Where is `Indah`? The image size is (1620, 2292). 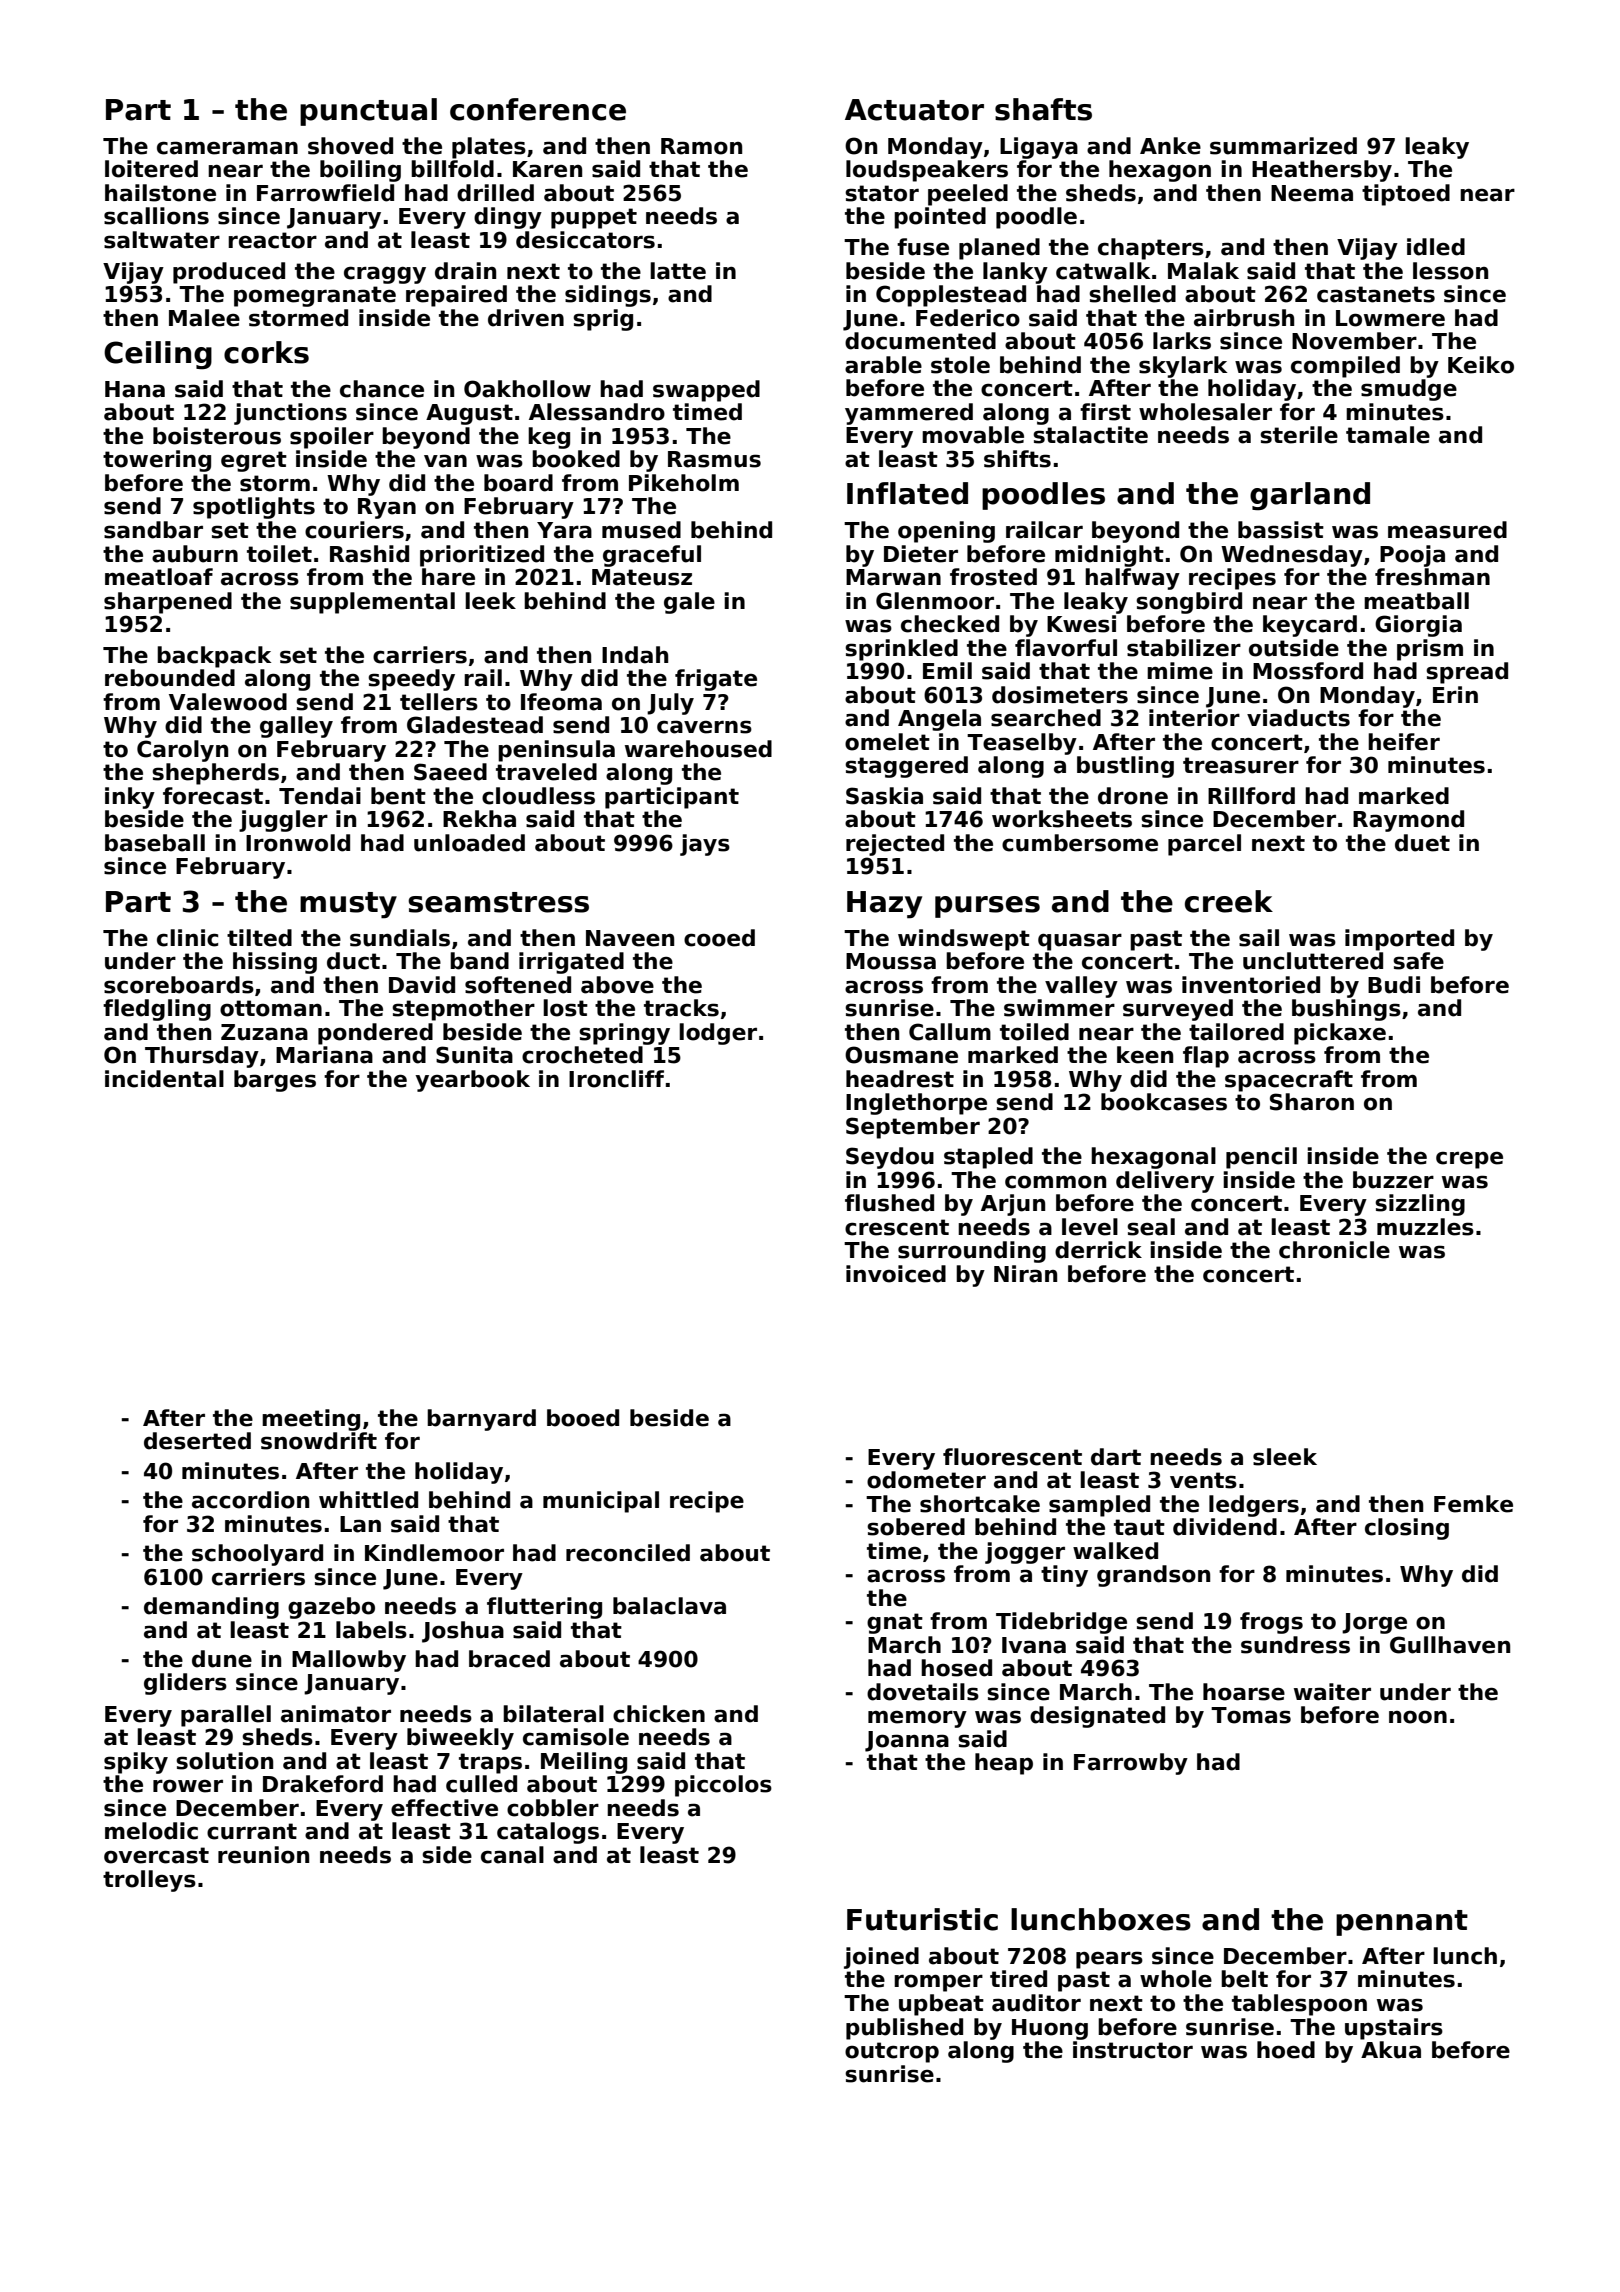 Indah is located at coordinates (635, 655).
